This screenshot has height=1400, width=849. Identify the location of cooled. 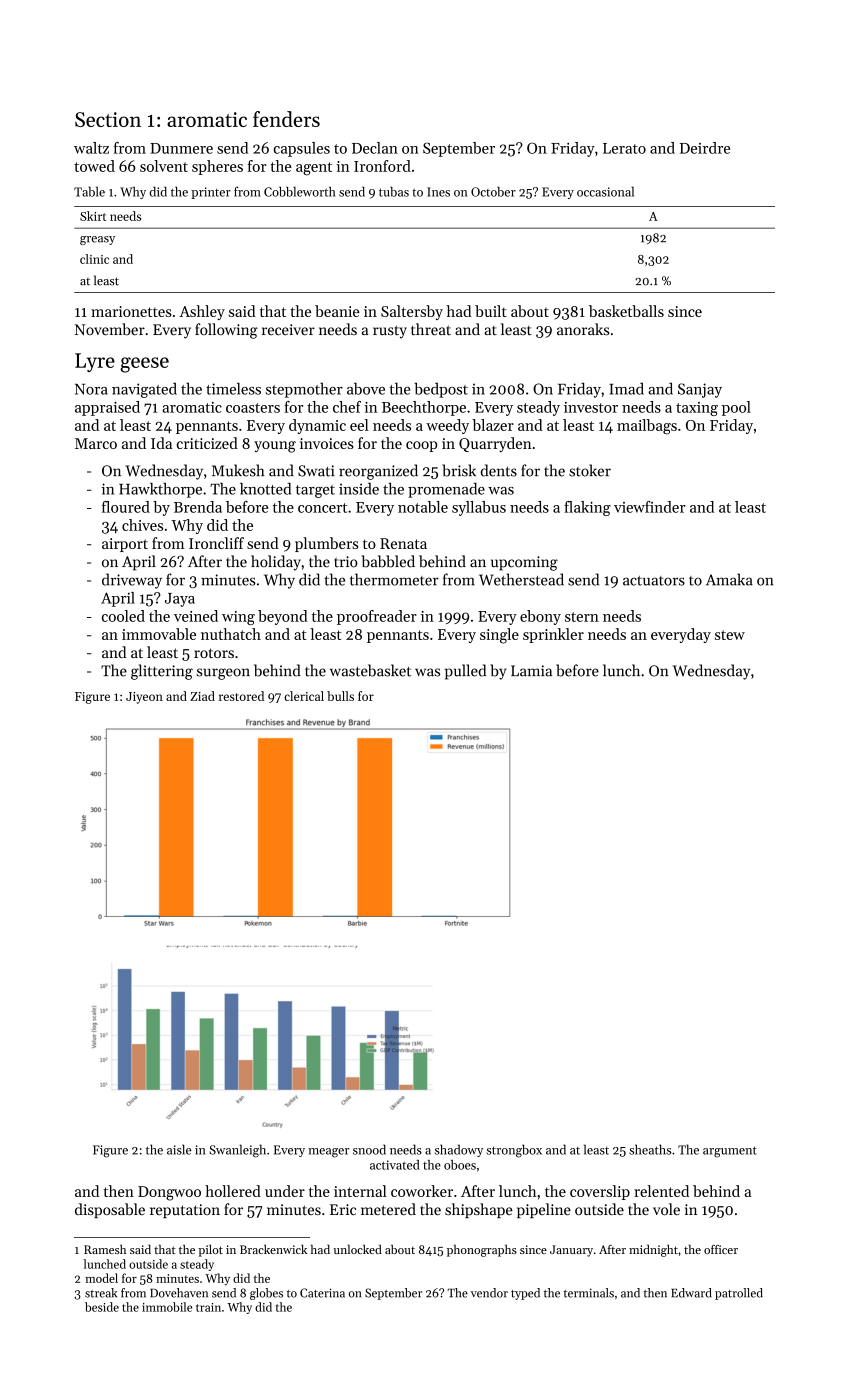
(123, 616).
